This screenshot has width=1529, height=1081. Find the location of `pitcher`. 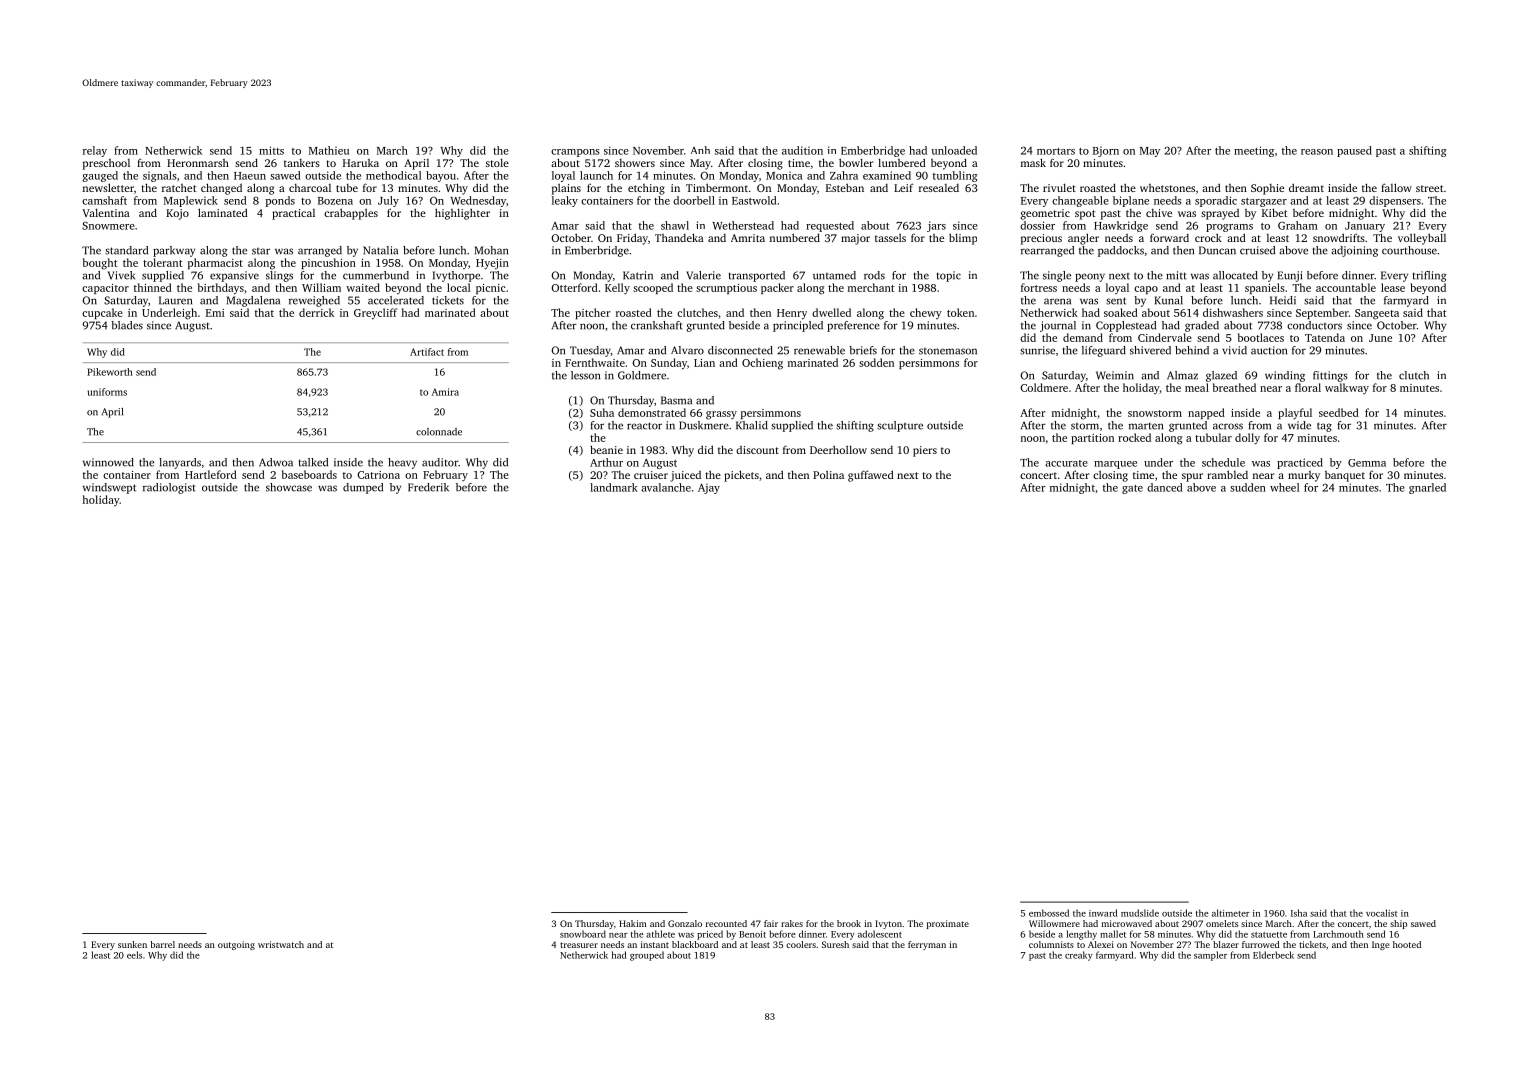

pitcher is located at coordinates (592, 313).
